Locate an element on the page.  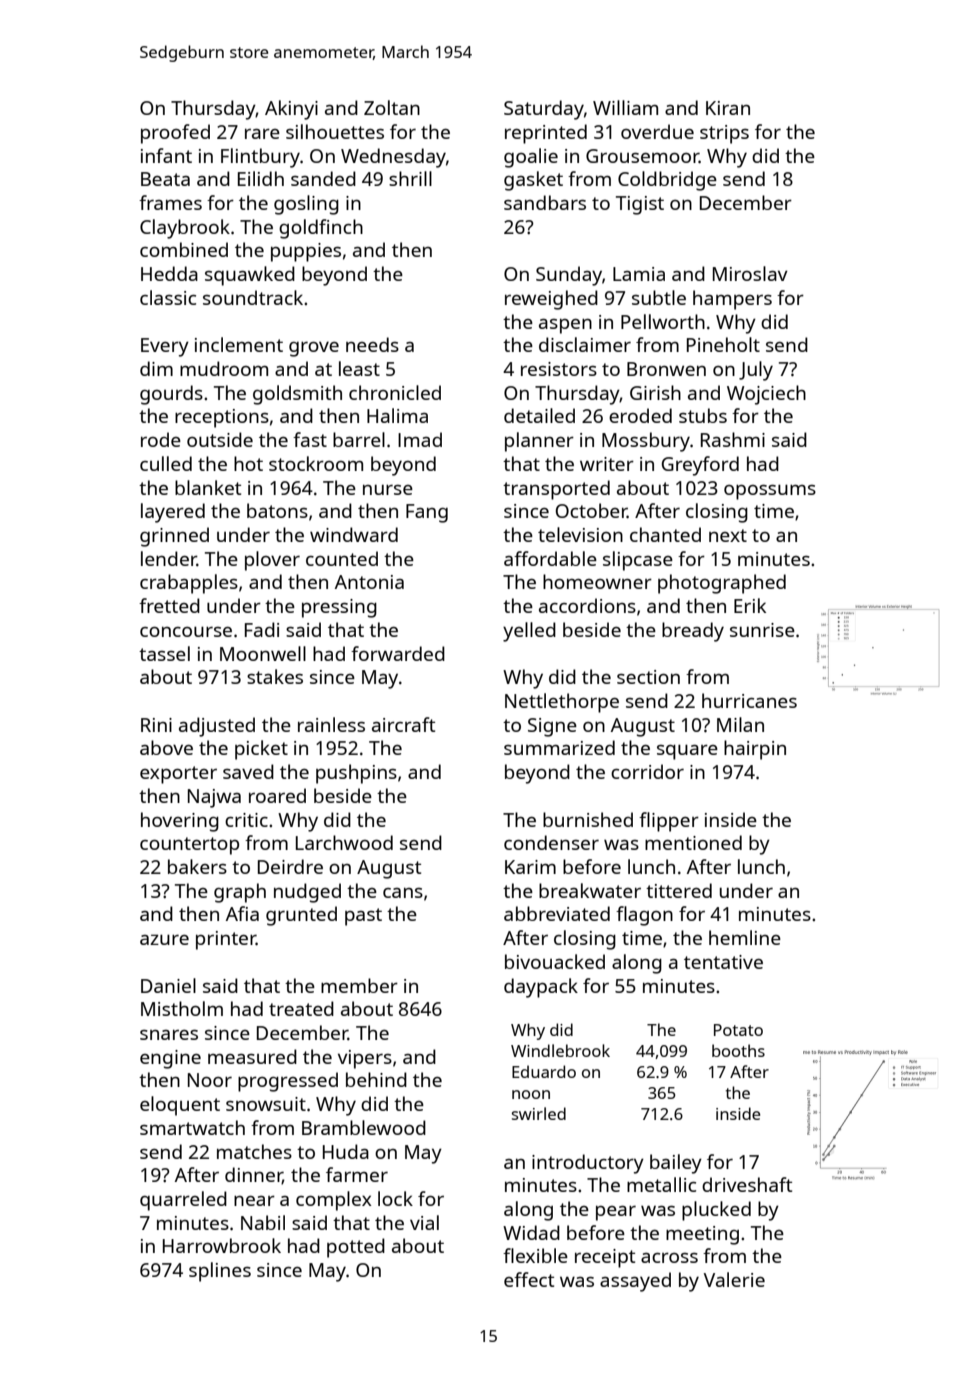
Beata is located at coordinates (165, 179).
